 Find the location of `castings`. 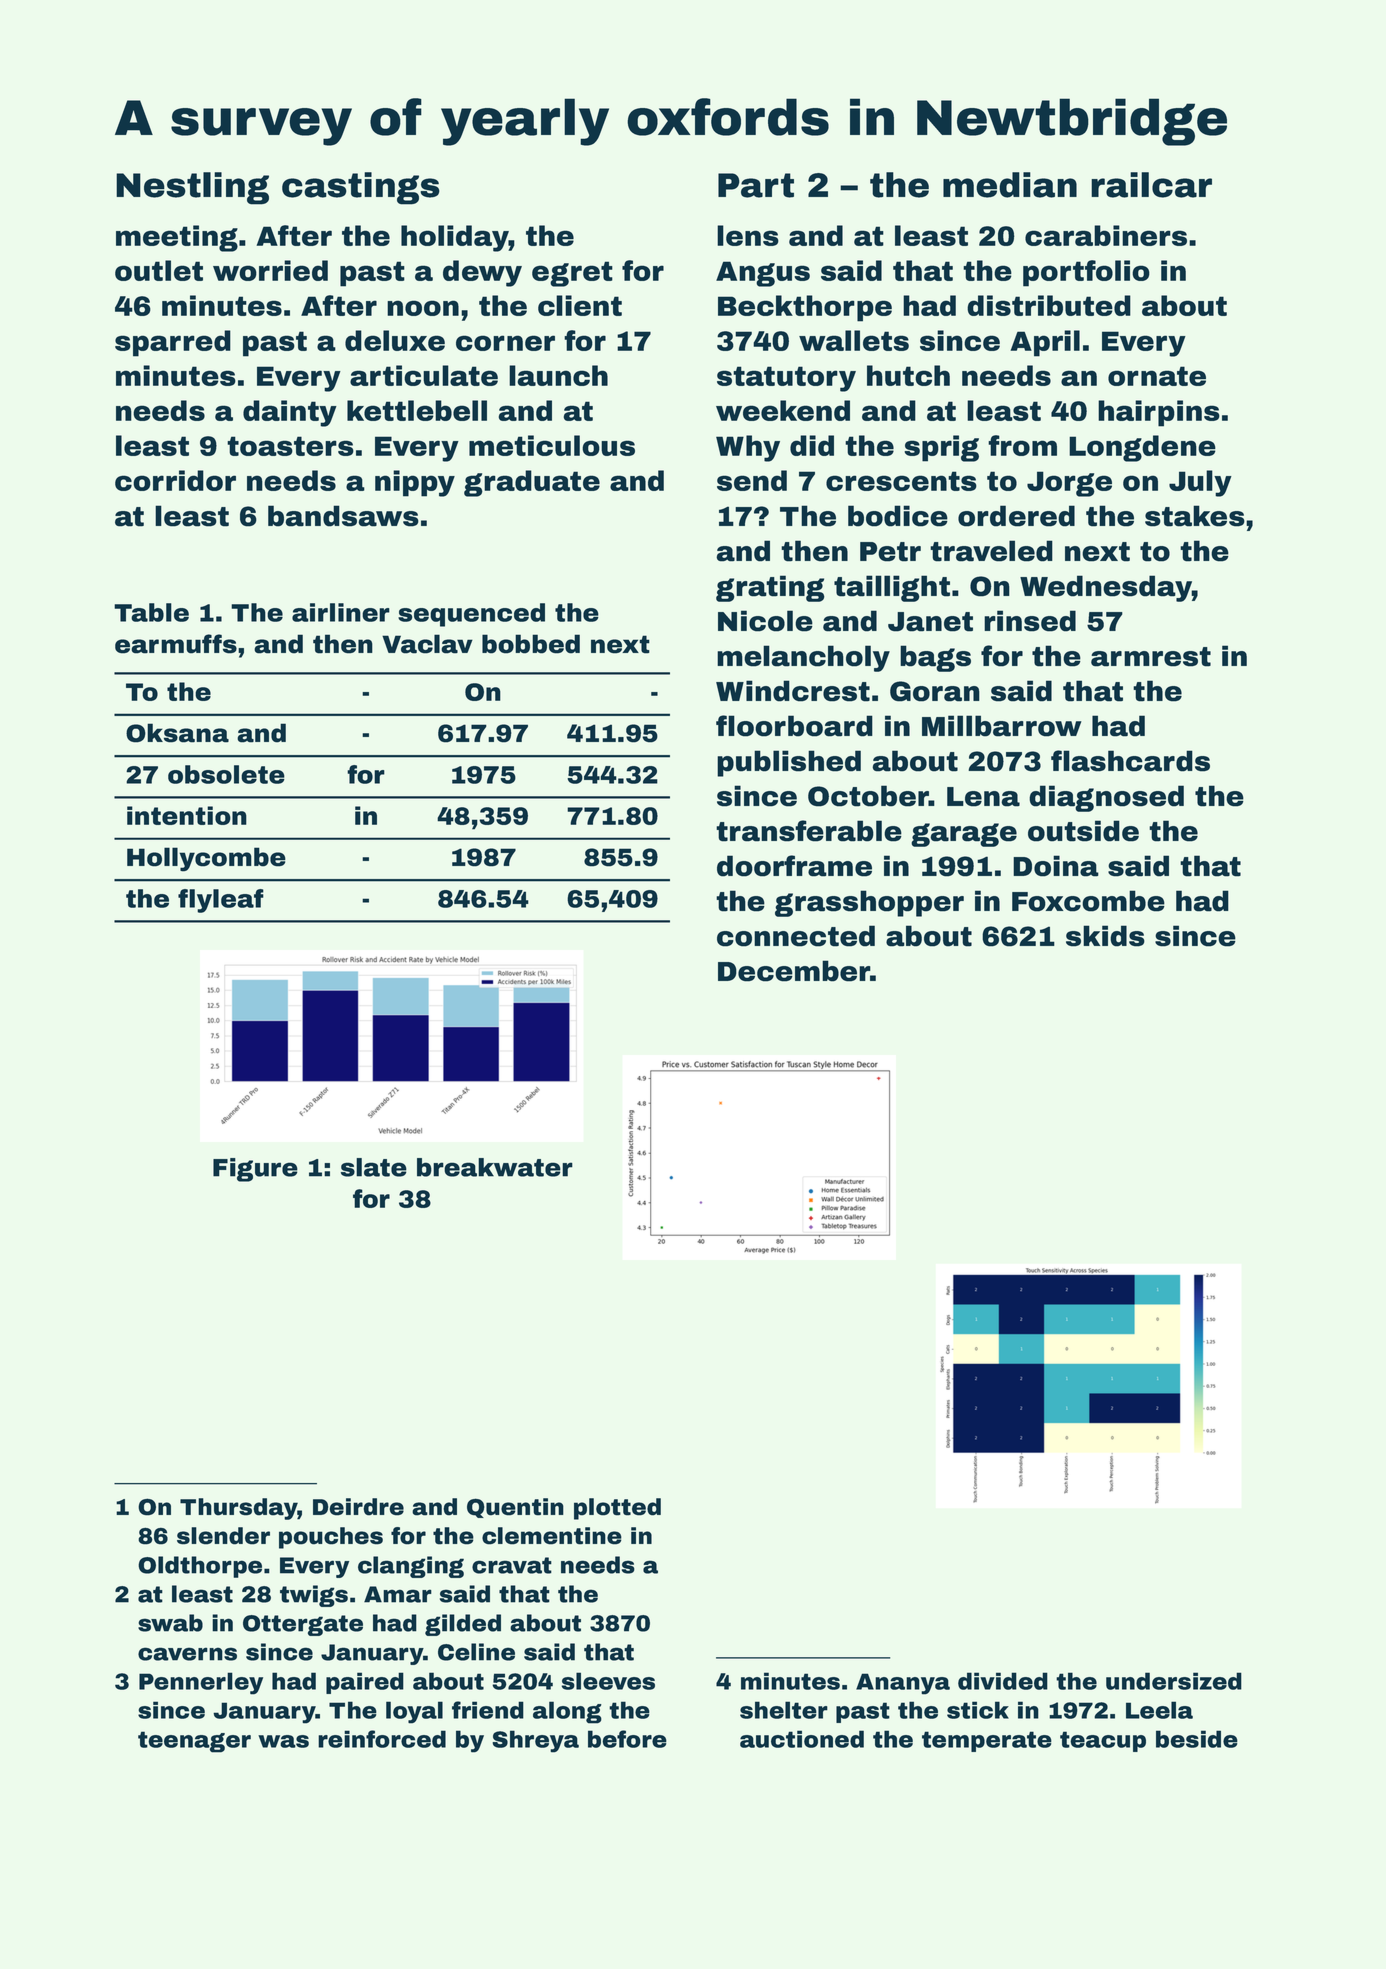

castings is located at coordinates (361, 188).
